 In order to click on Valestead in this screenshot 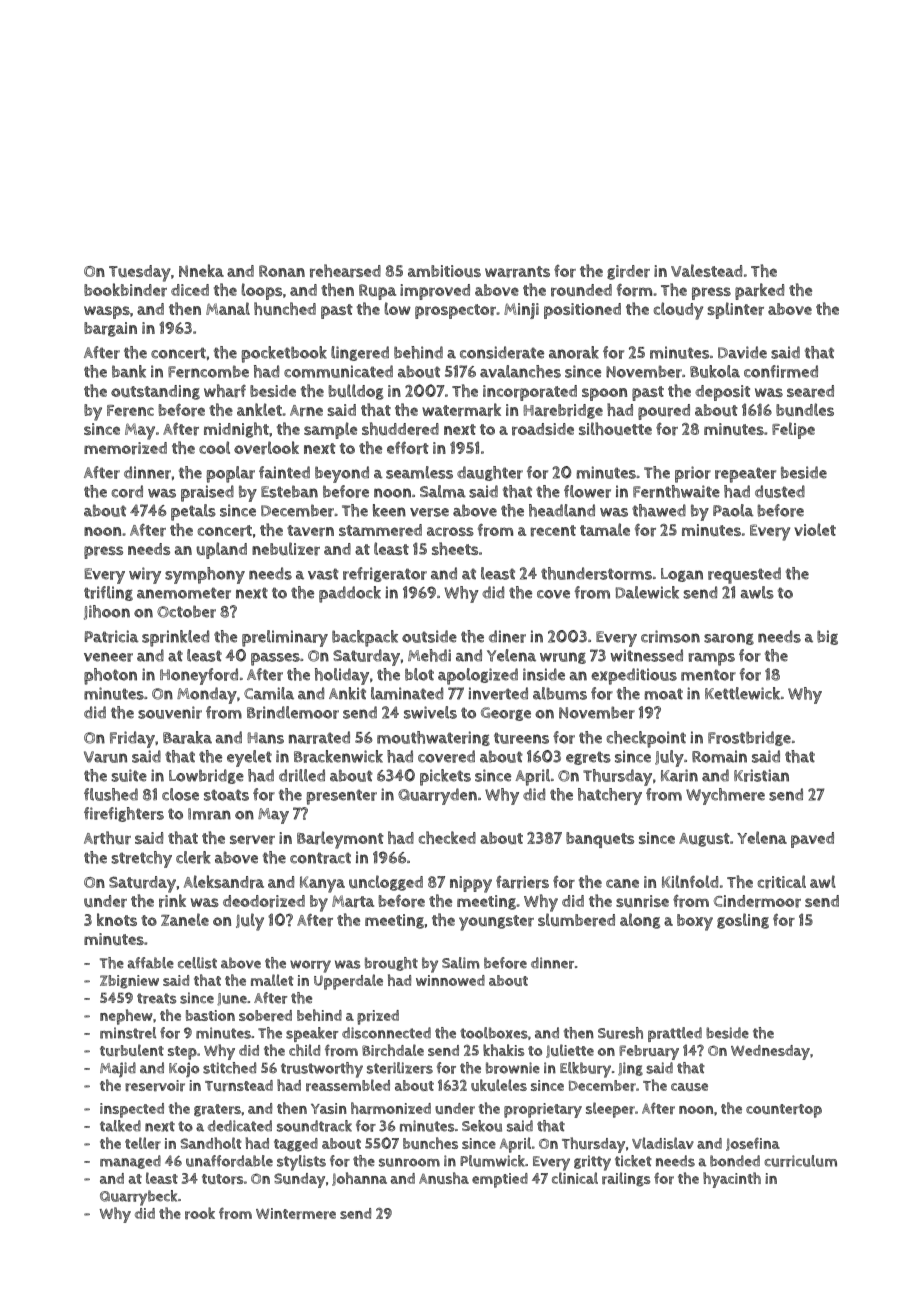, I will do `click(706, 270)`.
